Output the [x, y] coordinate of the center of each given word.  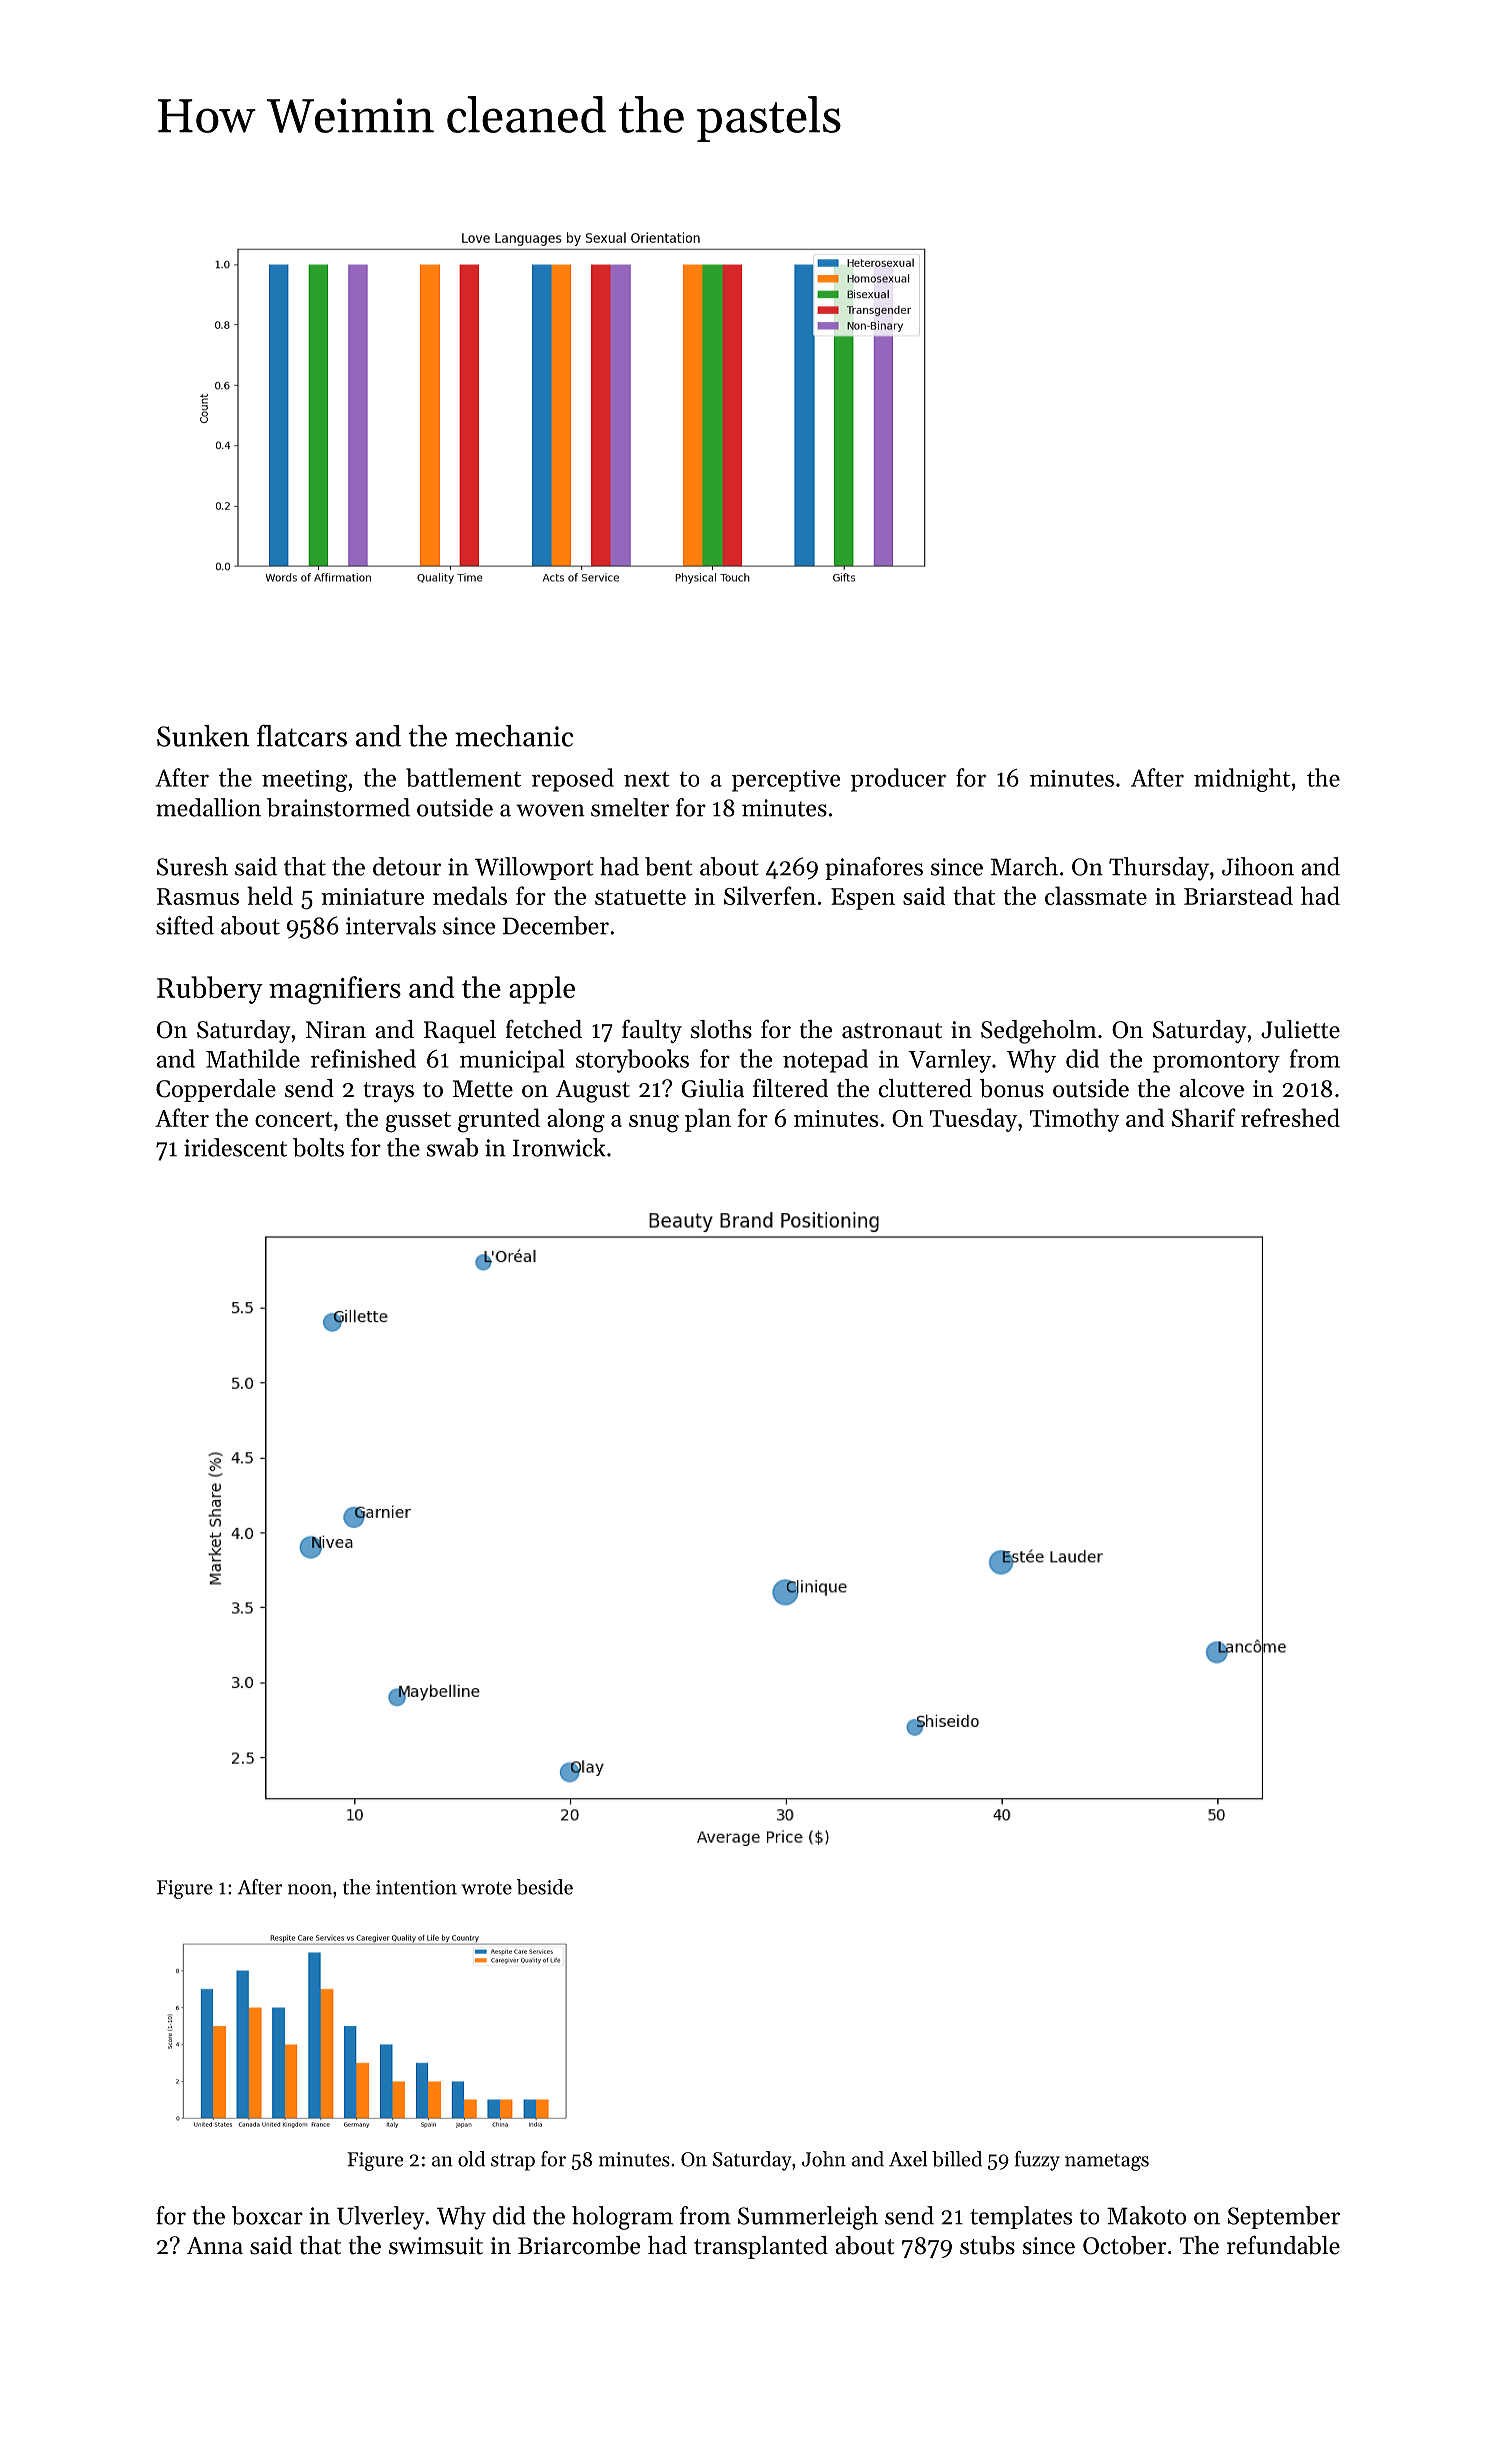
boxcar [267, 2215]
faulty [652, 1031]
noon [310, 1889]
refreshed [1290, 1117]
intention [416, 1887]
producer [898, 780]
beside [545, 1887]
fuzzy [1037, 2161]
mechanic [514, 736]
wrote [486, 1888]
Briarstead [1238, 895]
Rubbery [210, 990]
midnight [1242, 780]
